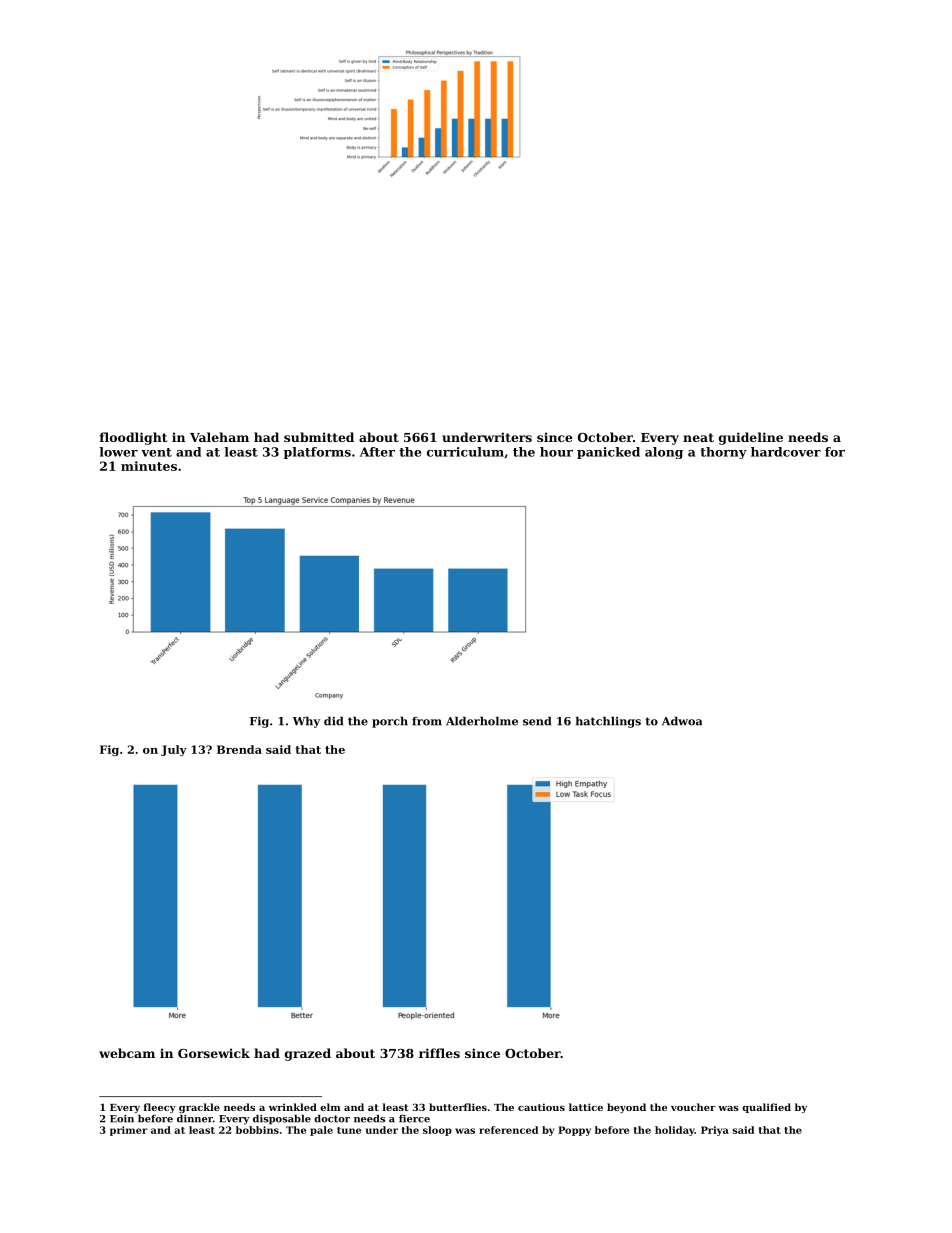  I want to click on submitted, so click(319, 437).
